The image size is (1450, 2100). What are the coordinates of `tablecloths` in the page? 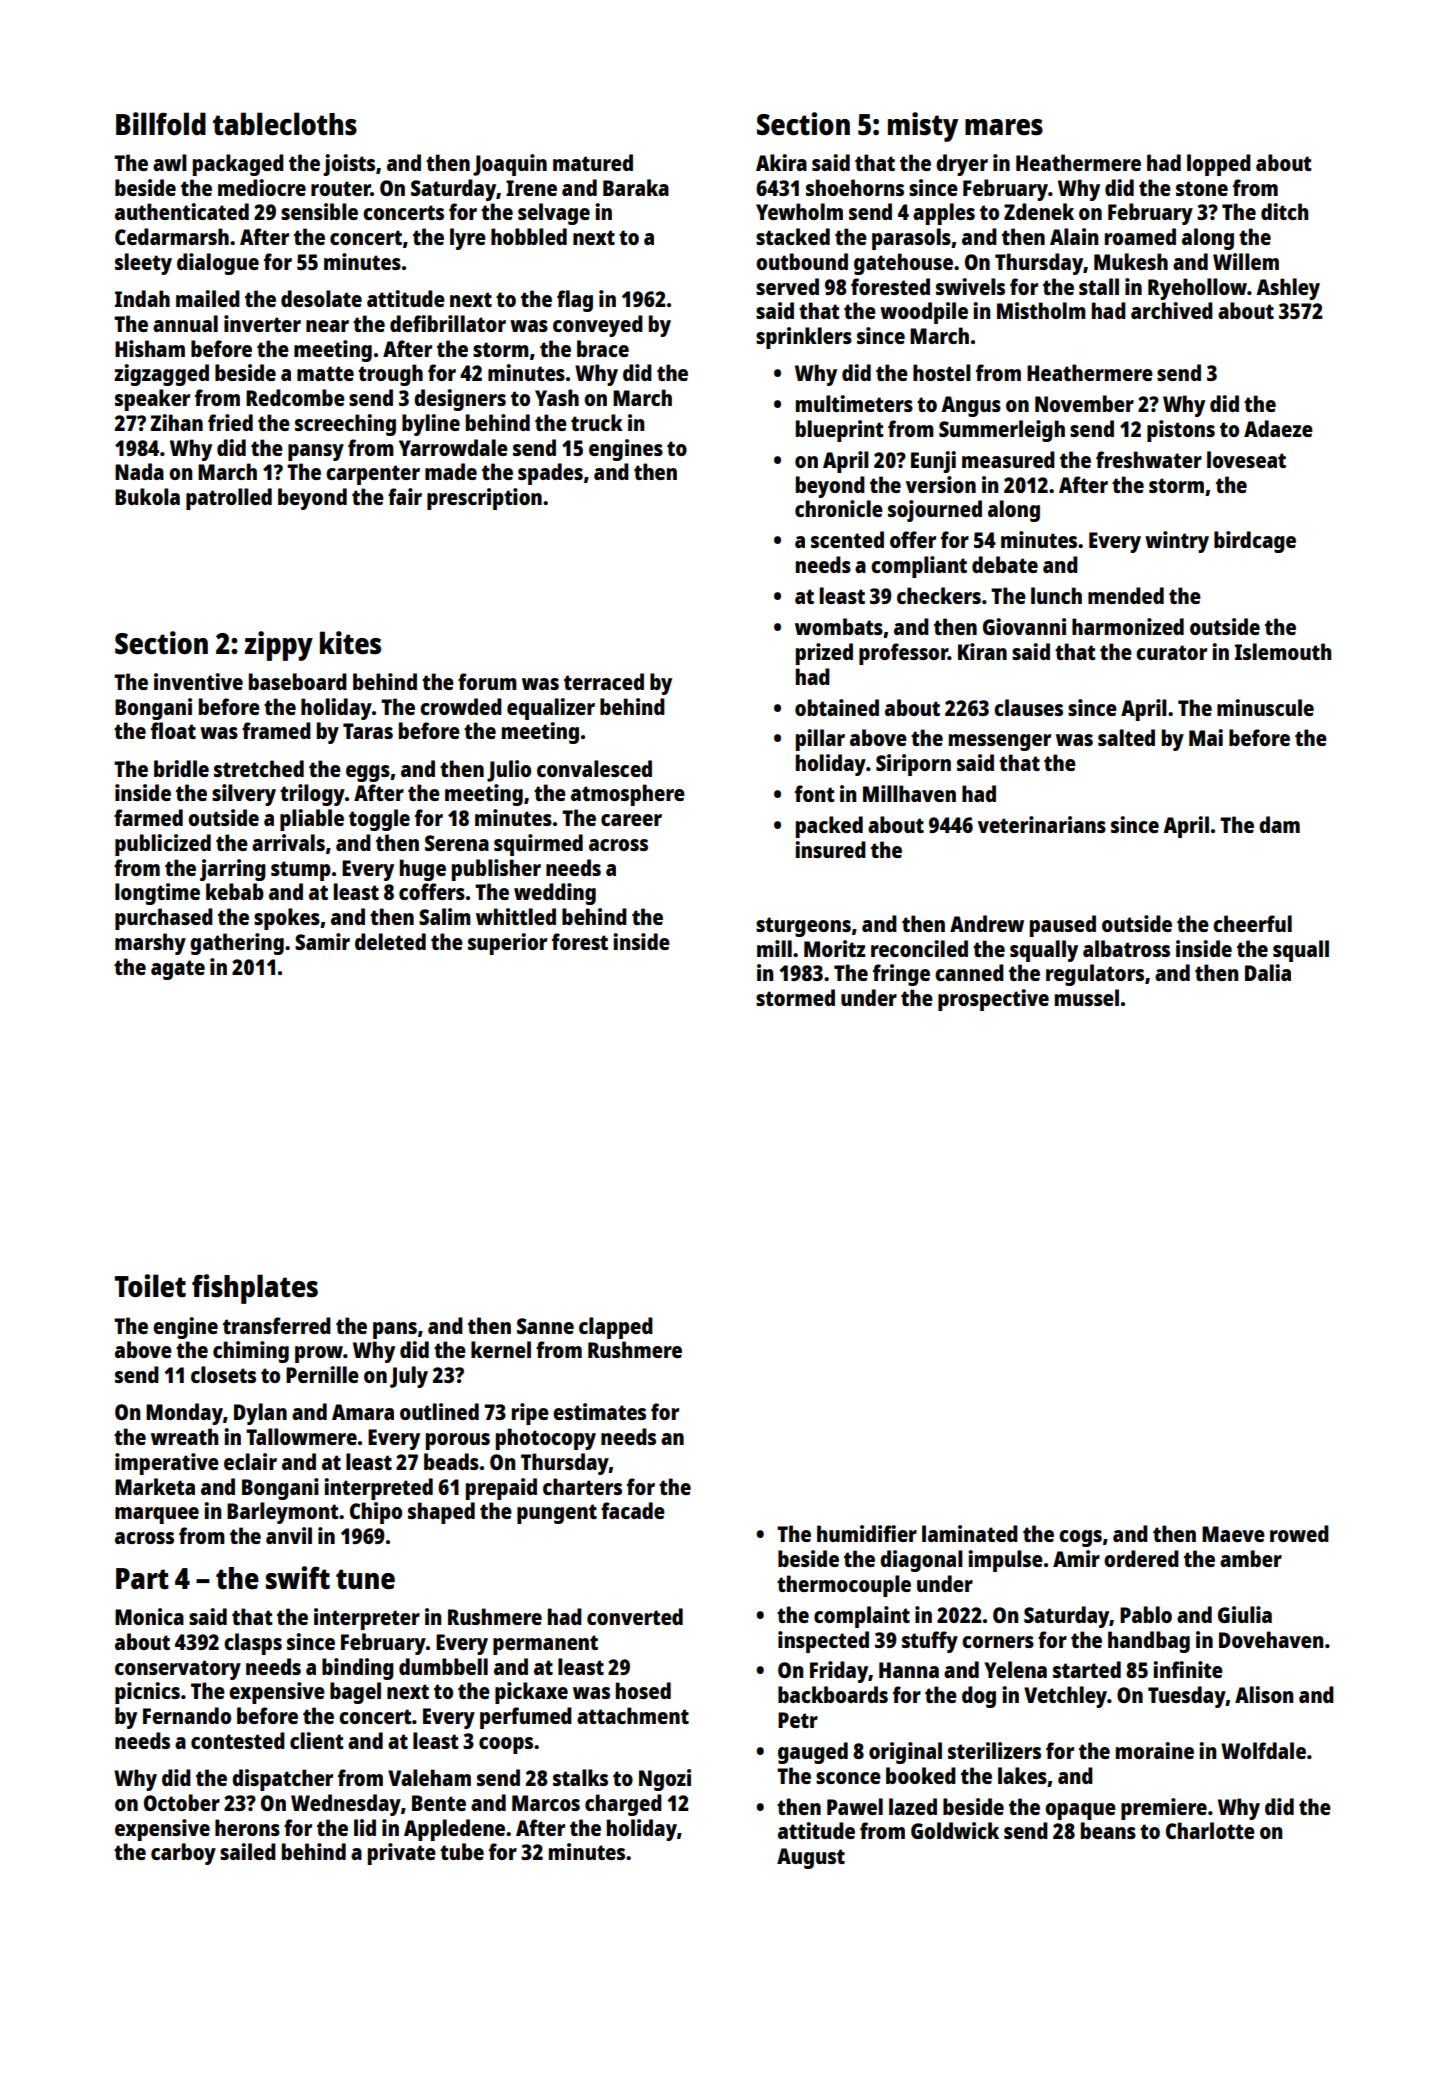 It's located at (285, 124).
